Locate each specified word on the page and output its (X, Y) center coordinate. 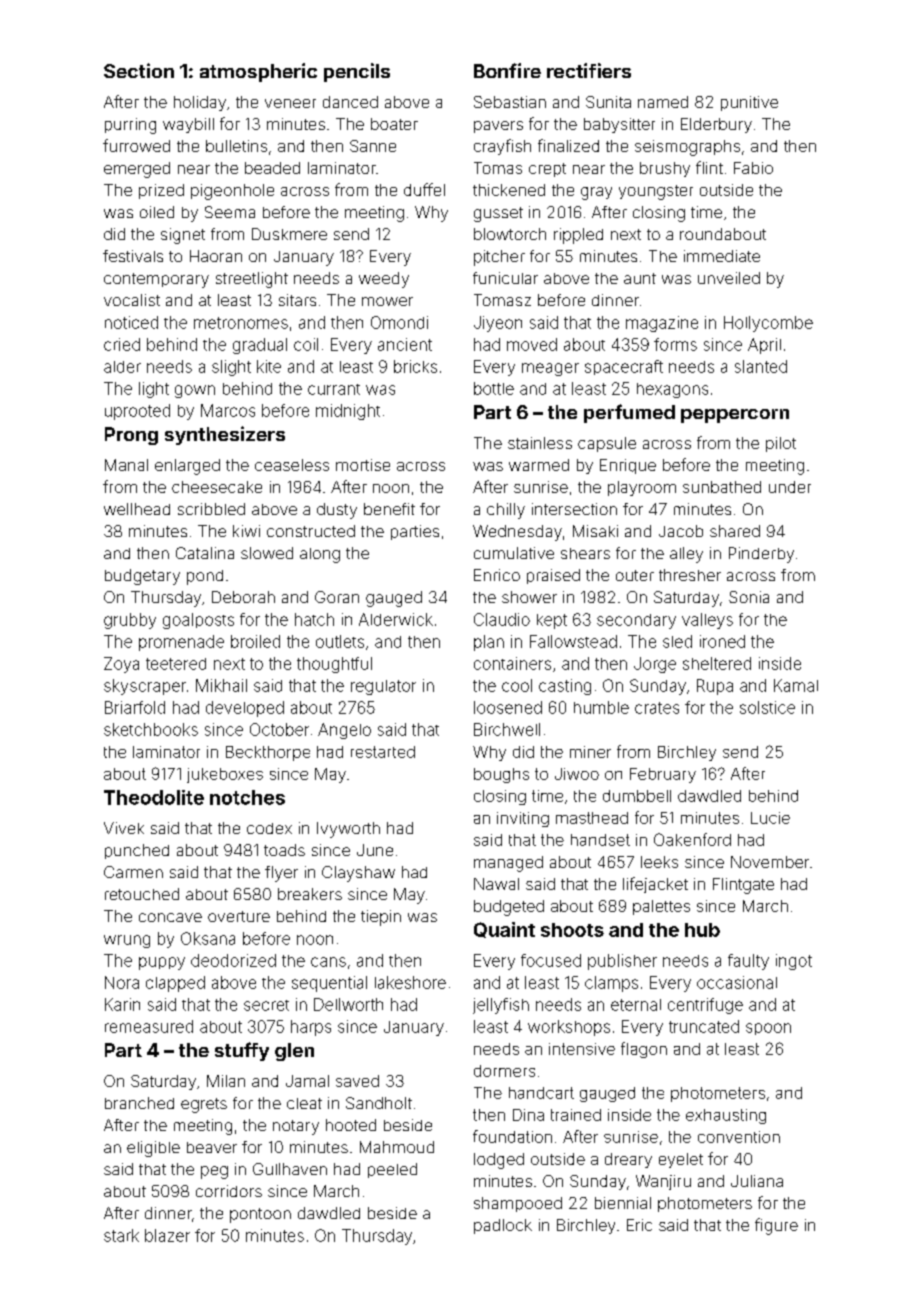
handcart (541, 1093)
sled (677, 641)
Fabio (753, 168)
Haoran (216, 256)
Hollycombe (768, 324)
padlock (503, 1226)
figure (776, 1226)
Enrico (497, 575)
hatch (314, 619)
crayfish (502, 147)
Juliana (757, 1181)
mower (387, 301)
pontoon (260, 1215)
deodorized (233, 960)
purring (130, 126)
